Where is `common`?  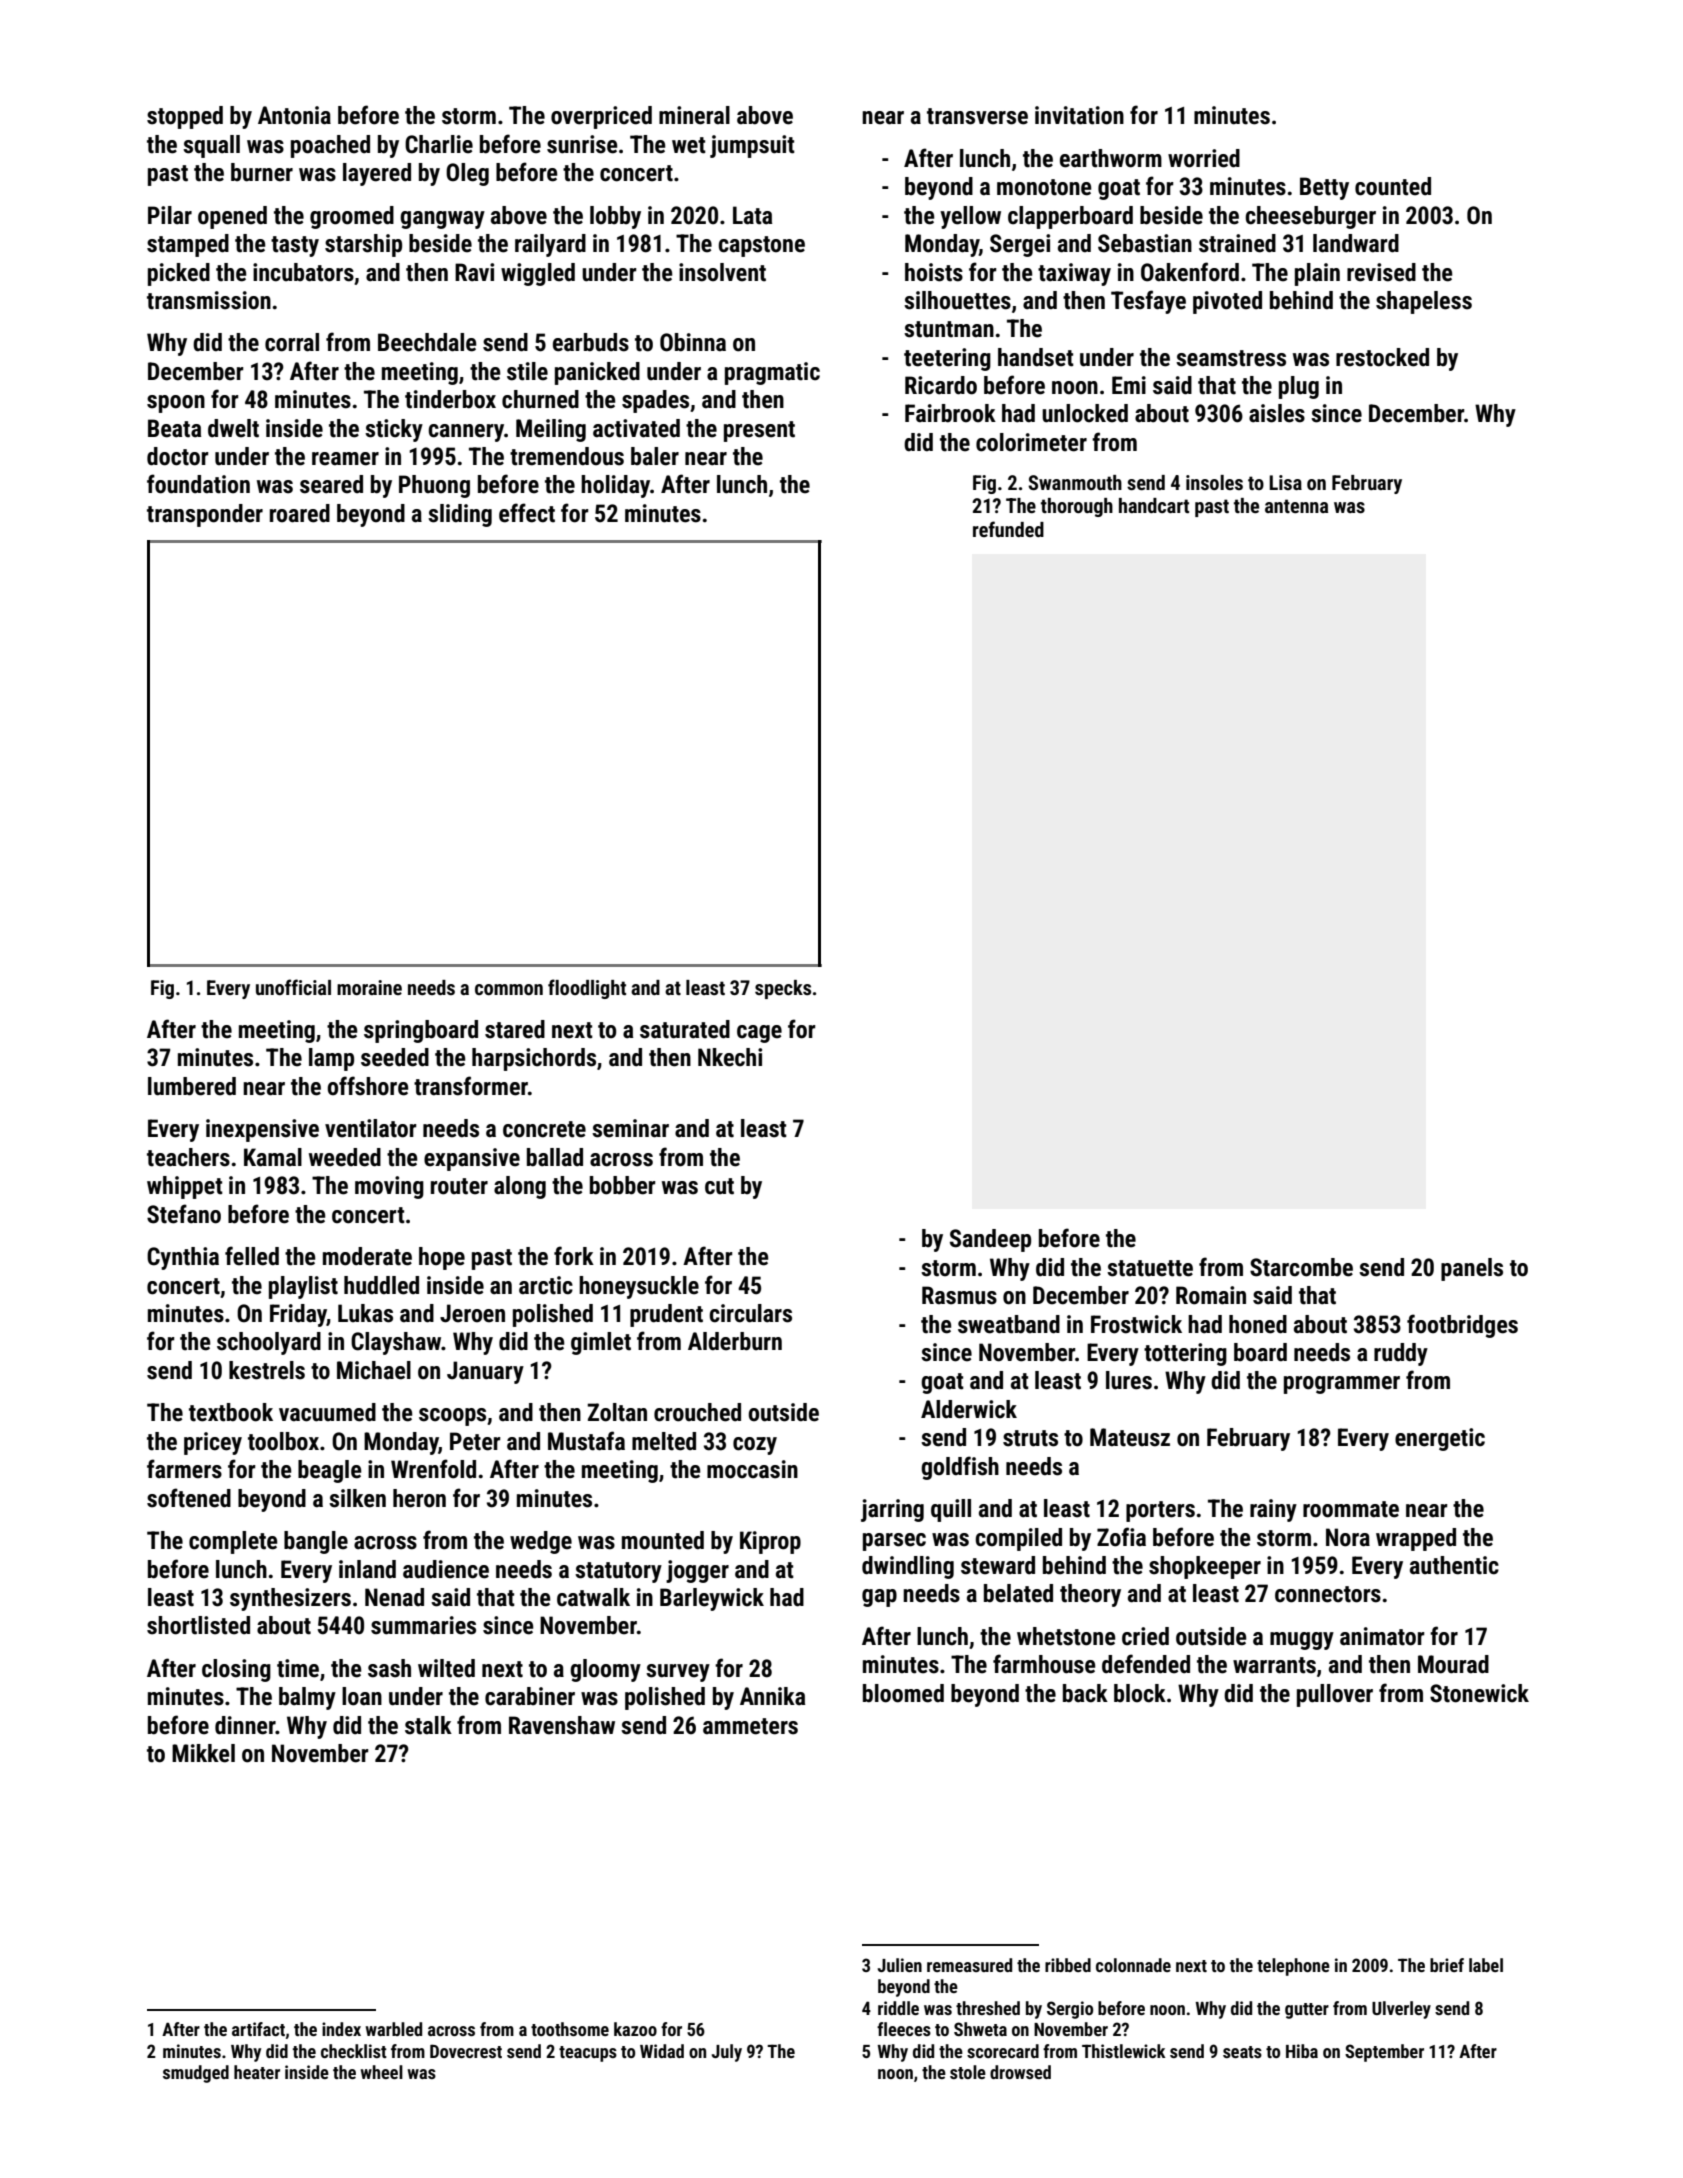 common is located at coordinates (509, 989).
